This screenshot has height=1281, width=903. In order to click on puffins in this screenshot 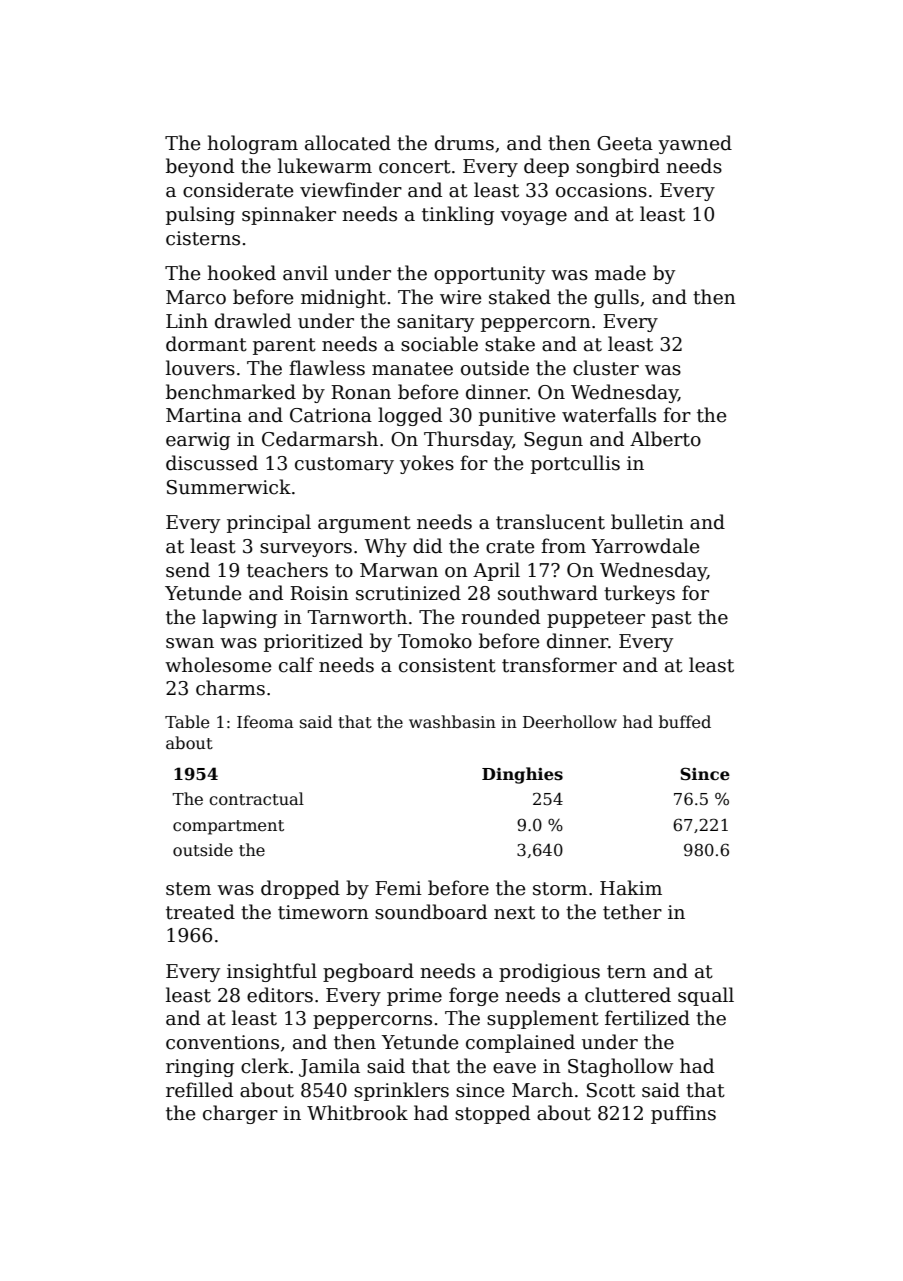, I will do `click(683, 1114)`.
